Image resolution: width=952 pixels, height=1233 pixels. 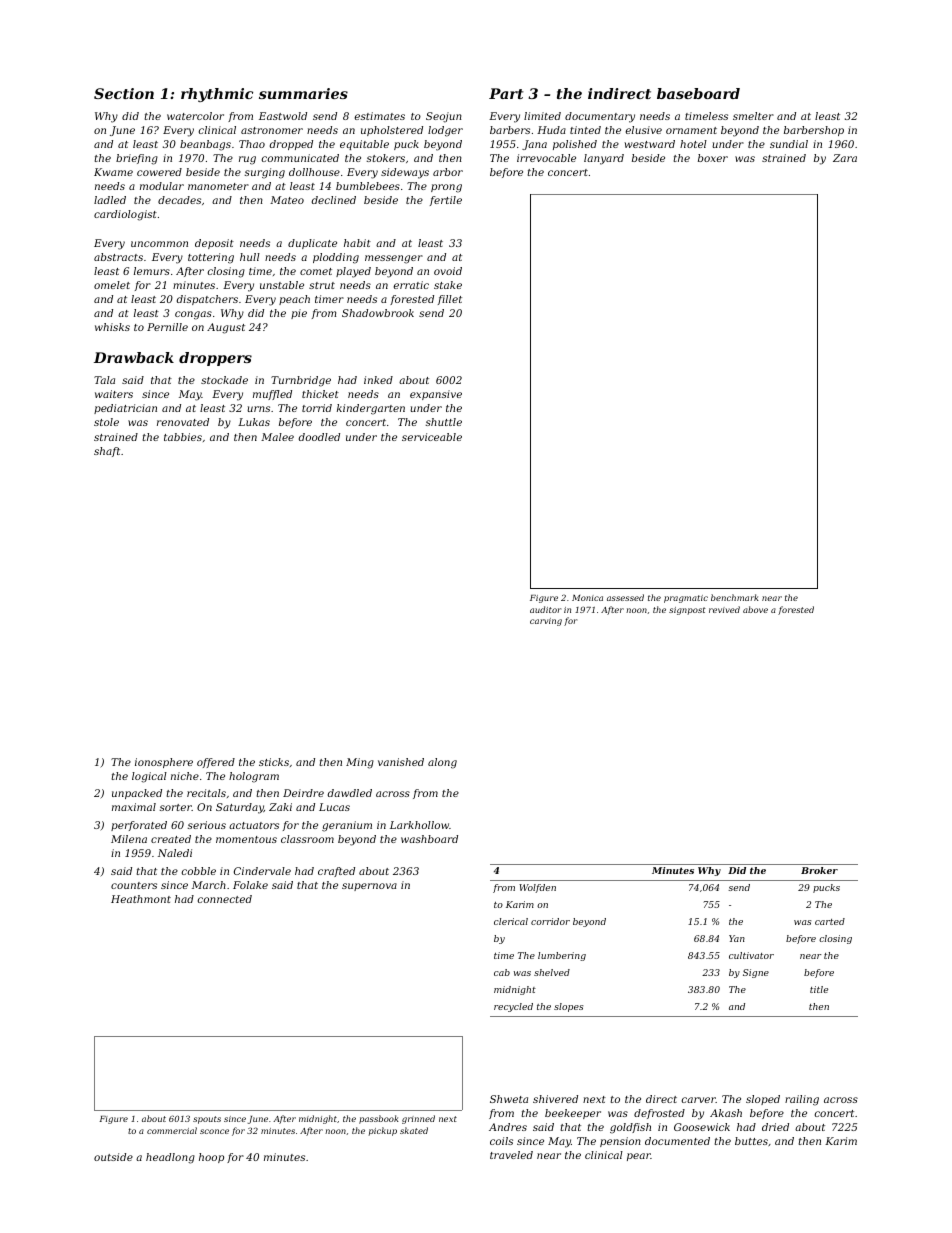 What do you see at coordinates (183, 437) in the screenshot?
I see `tabbies` at bounding box center [183, 437].
